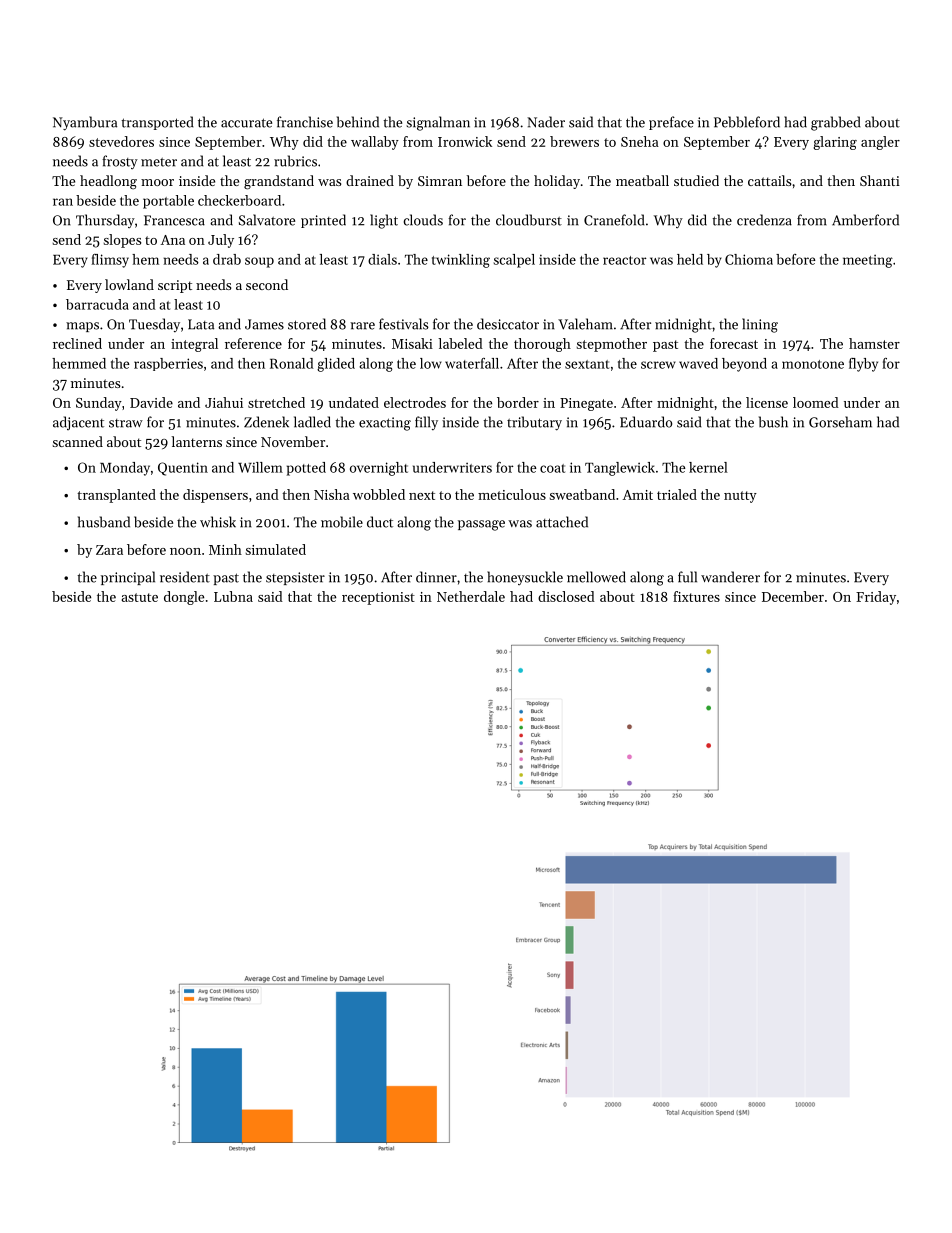  Describe the element at coordinates (740, 497) in the screenshot. I see `nutty` at that location.
